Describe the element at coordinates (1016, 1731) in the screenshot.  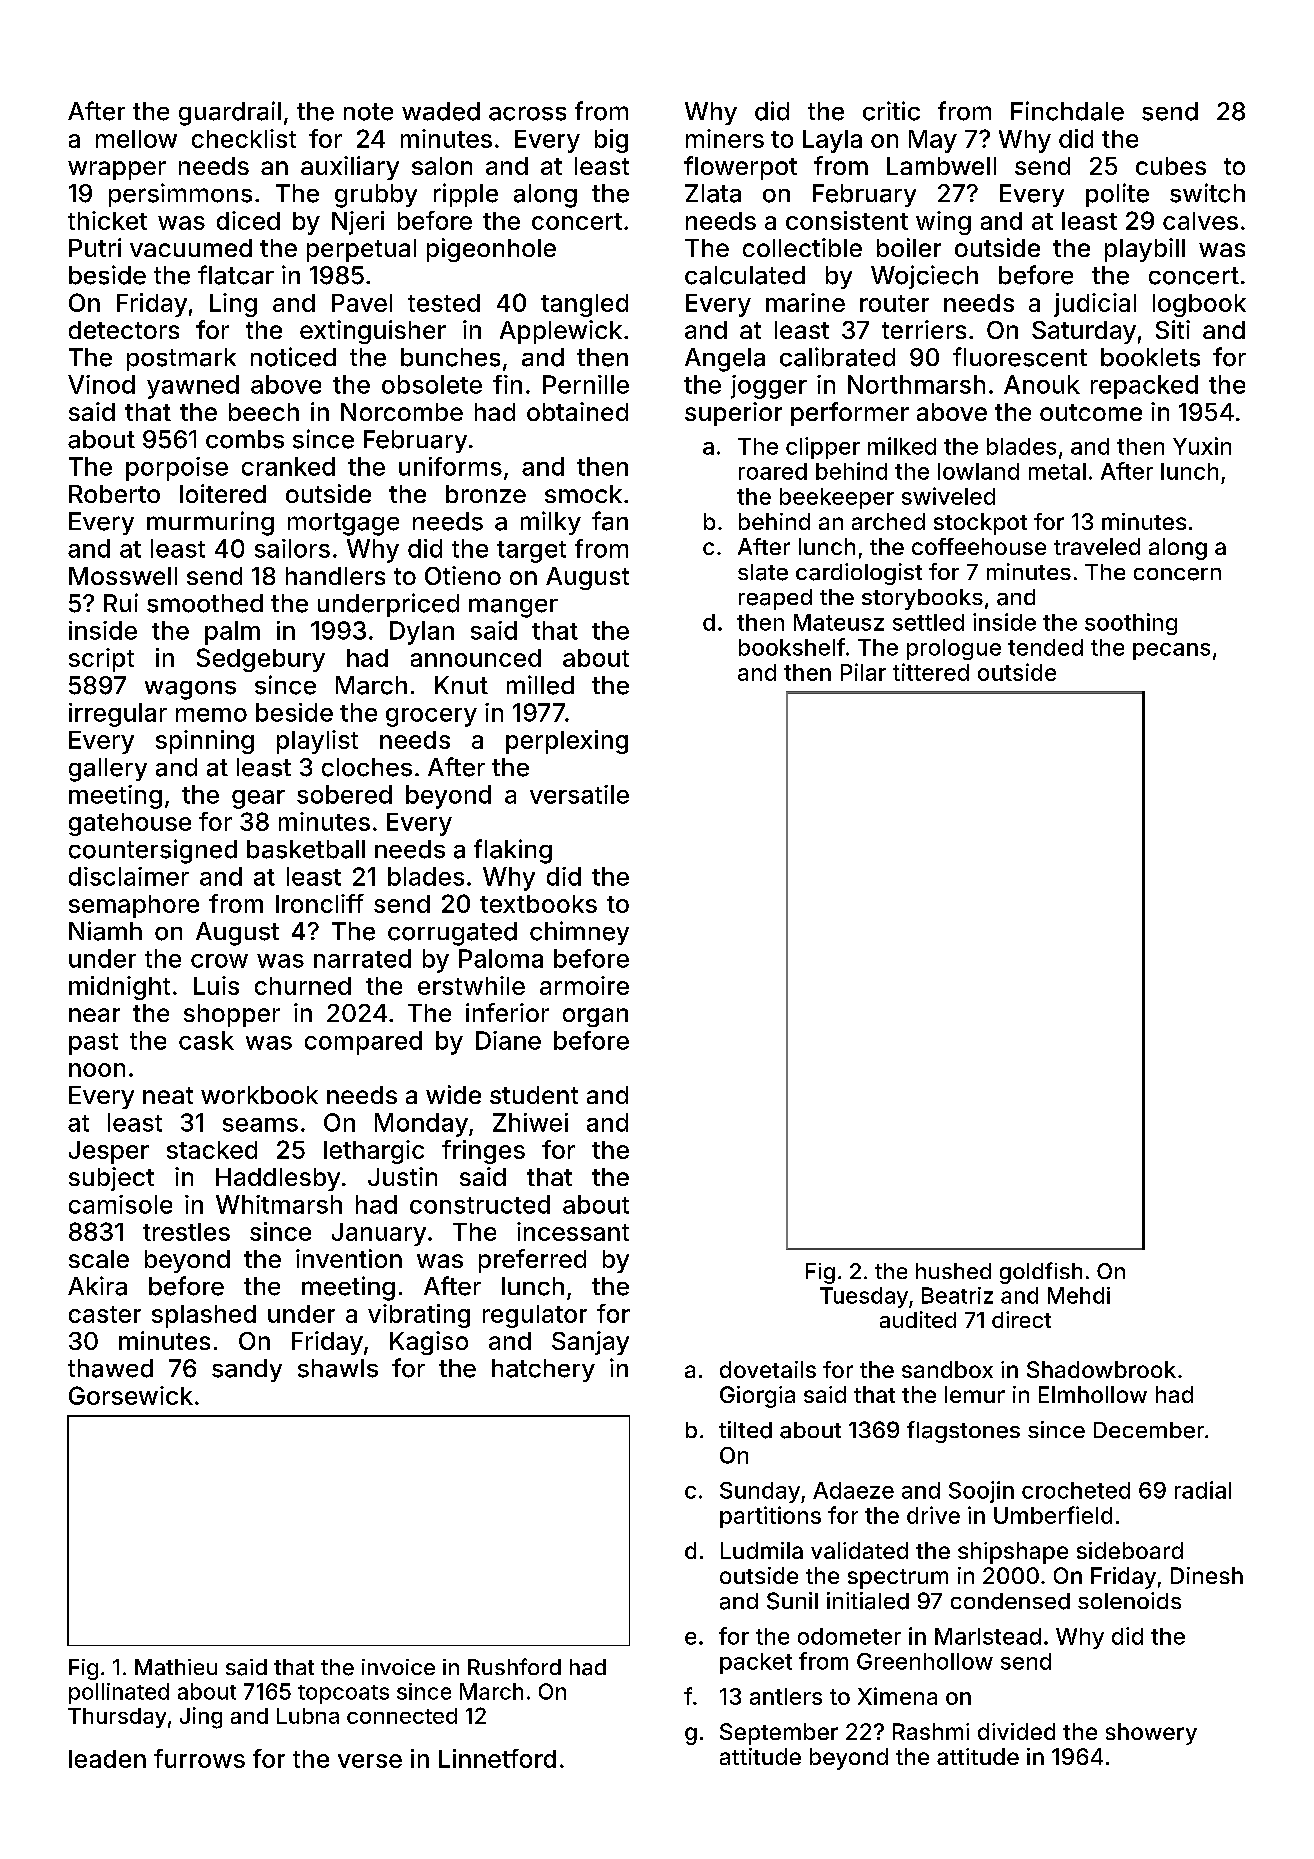
I see `divided` at that location.
